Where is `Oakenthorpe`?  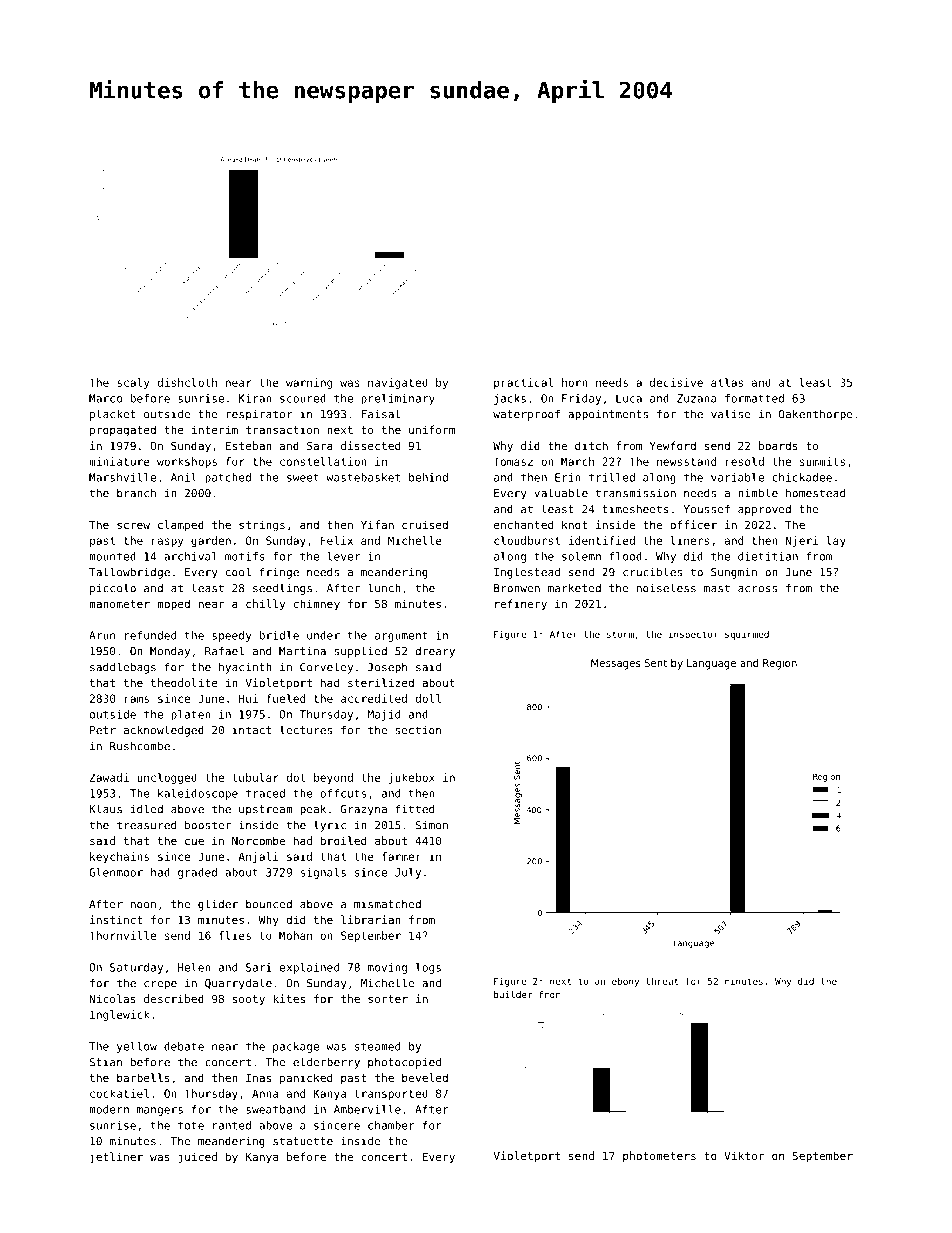 Oakenthorpe is located at coordinates (816, 415).
